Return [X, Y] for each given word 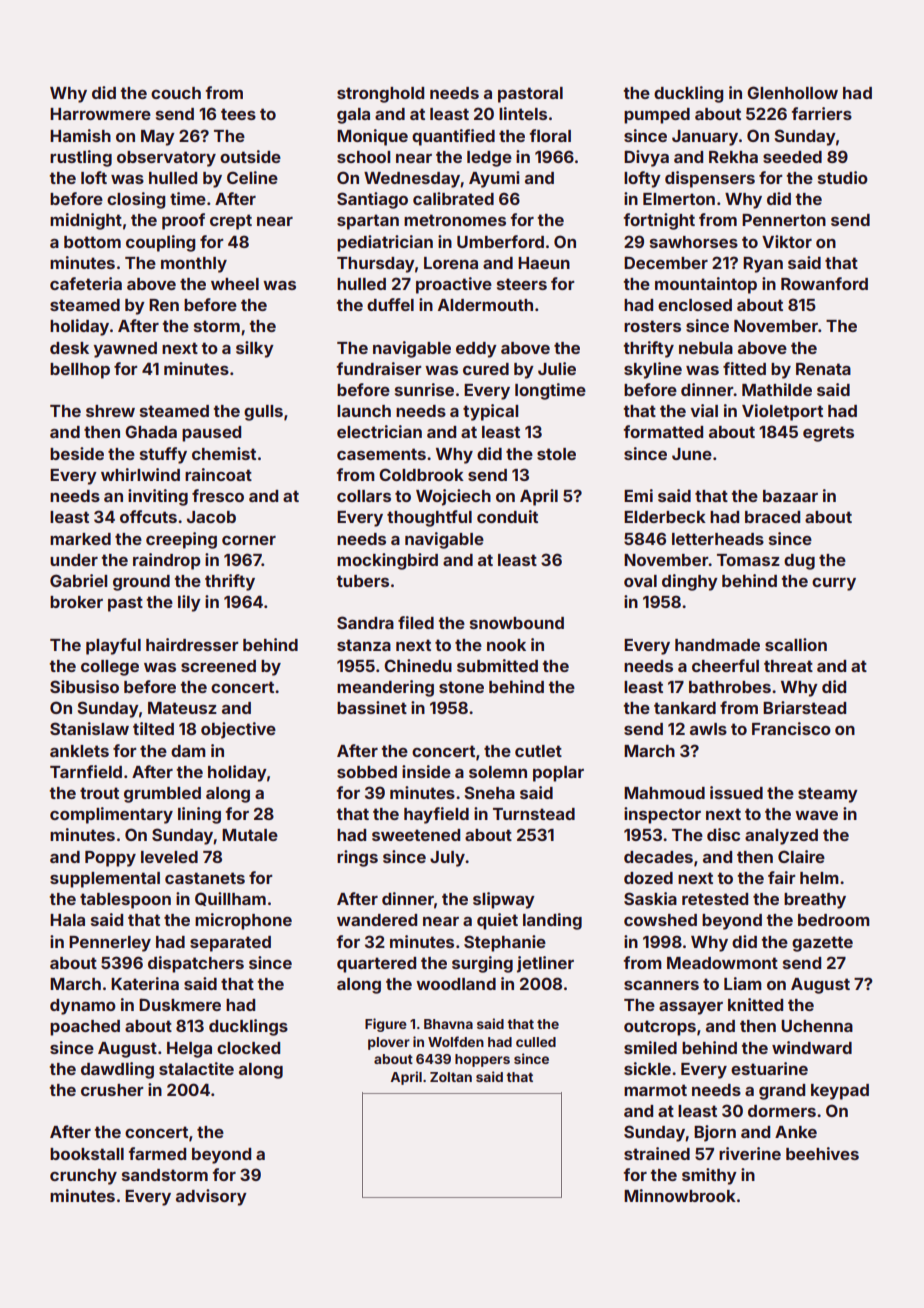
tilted [153, 728]
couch [176, 93]
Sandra [365, 622]
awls [708, 729]
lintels [523, 113]
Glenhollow [792, 92]
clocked [248, 1048]
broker [76, 602]
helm [819, 878]
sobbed [367, 772]
